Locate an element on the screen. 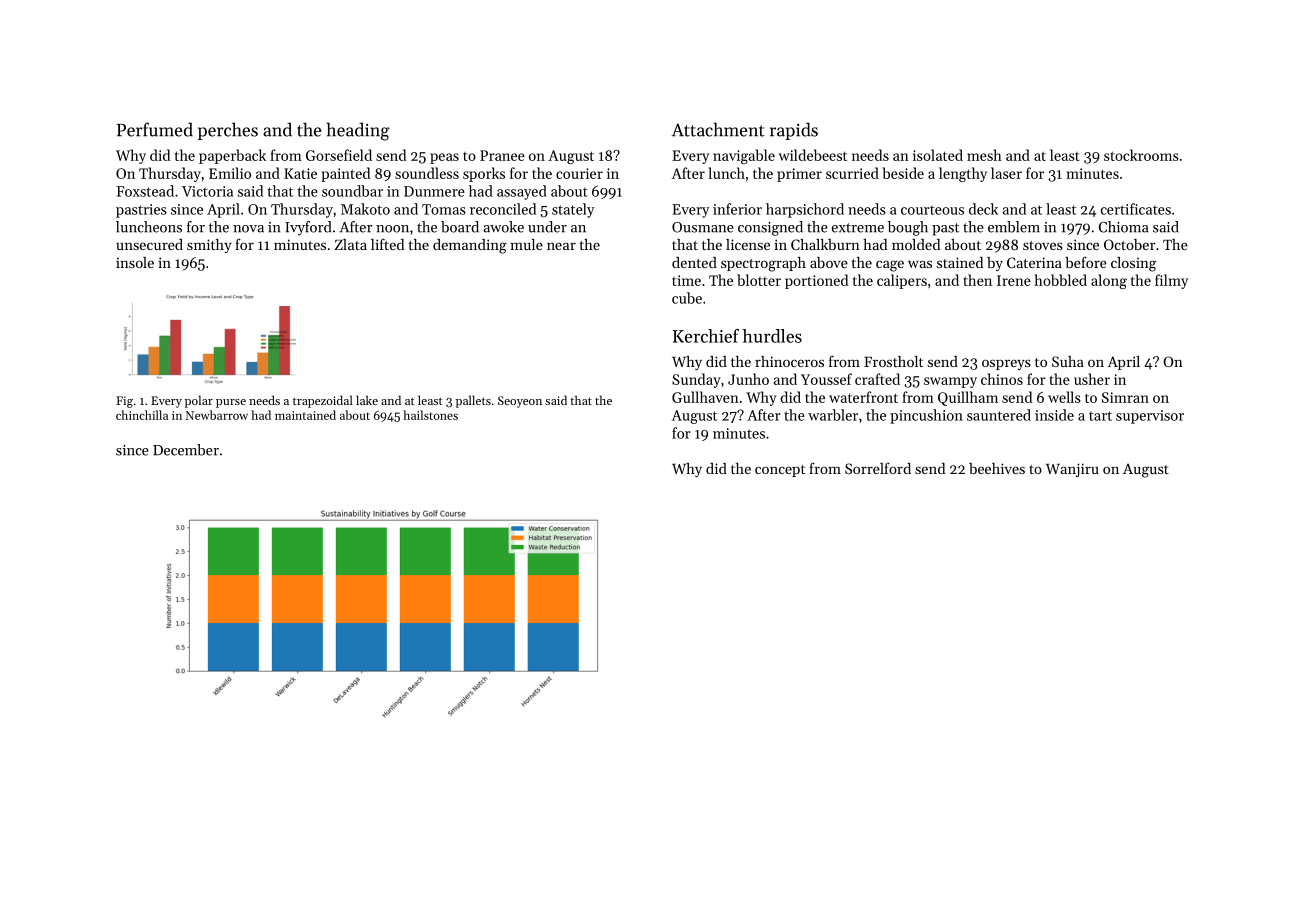 Image resolution: width=1308 pixels, height=924 pixels. spectrograph is located at coordinates (763, 264).
